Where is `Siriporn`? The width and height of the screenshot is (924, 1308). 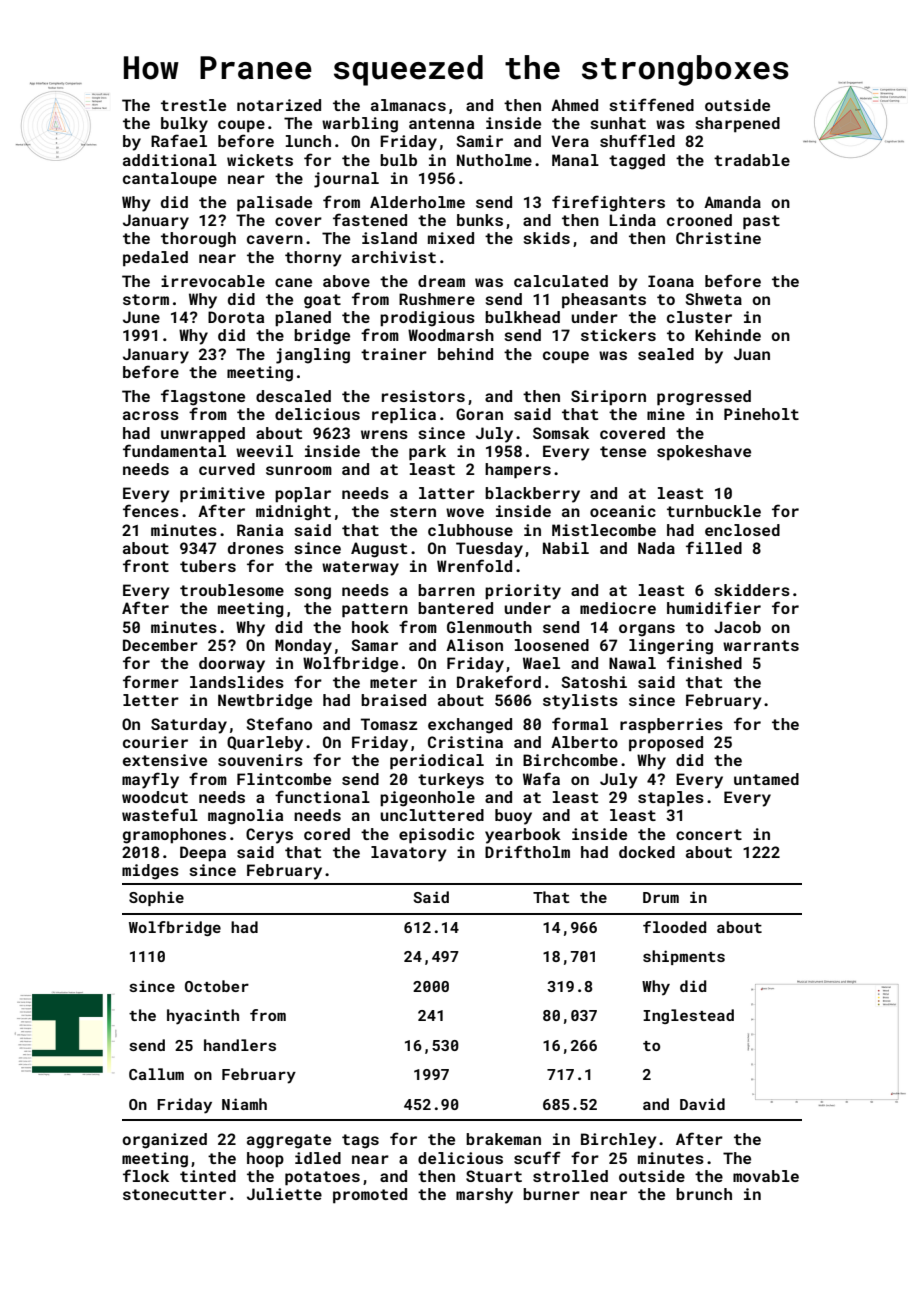 Siriporn is located at coordinates (608, 397).
